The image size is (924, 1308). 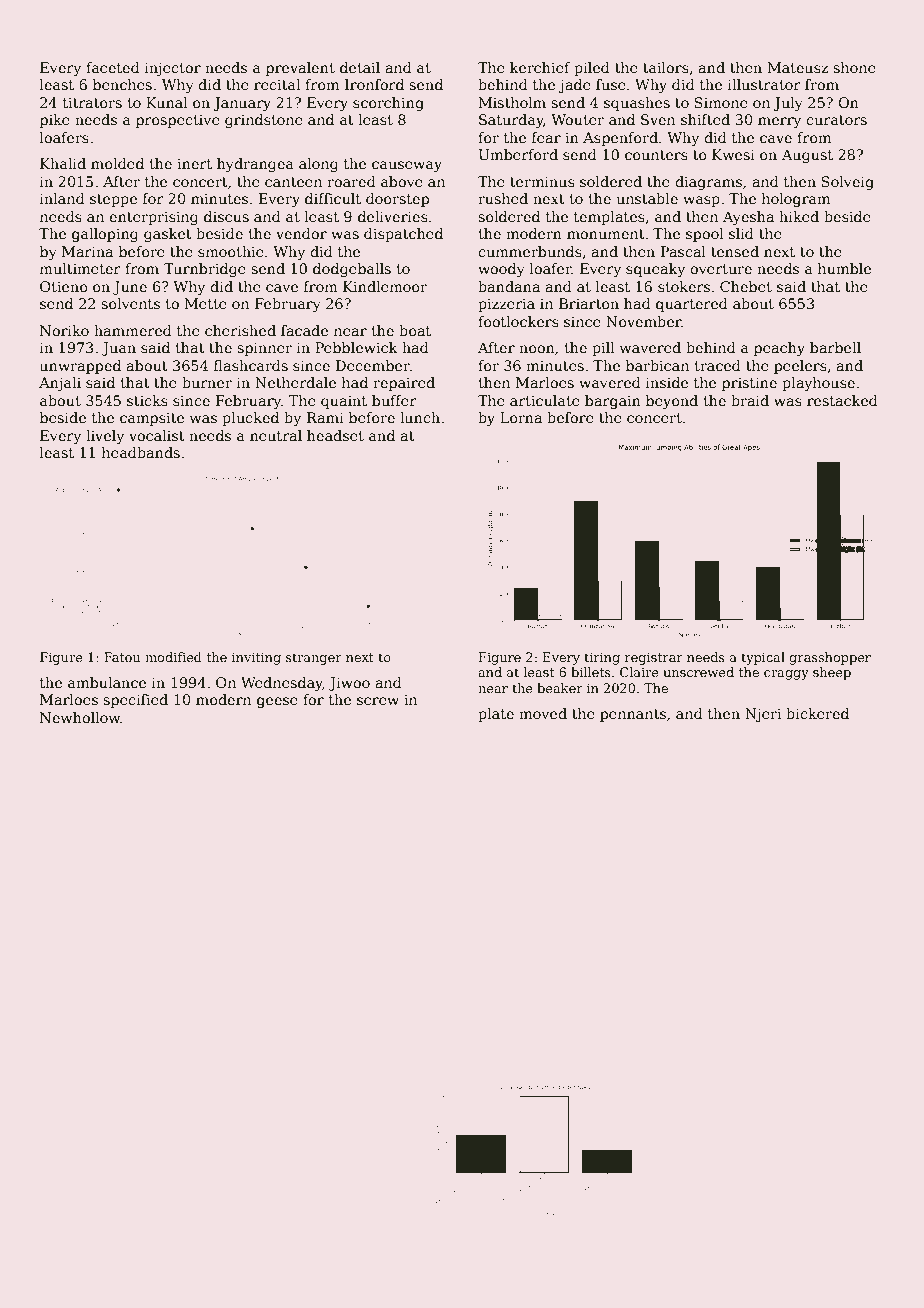 I want to click on lively, so click(x=105, y=437).
